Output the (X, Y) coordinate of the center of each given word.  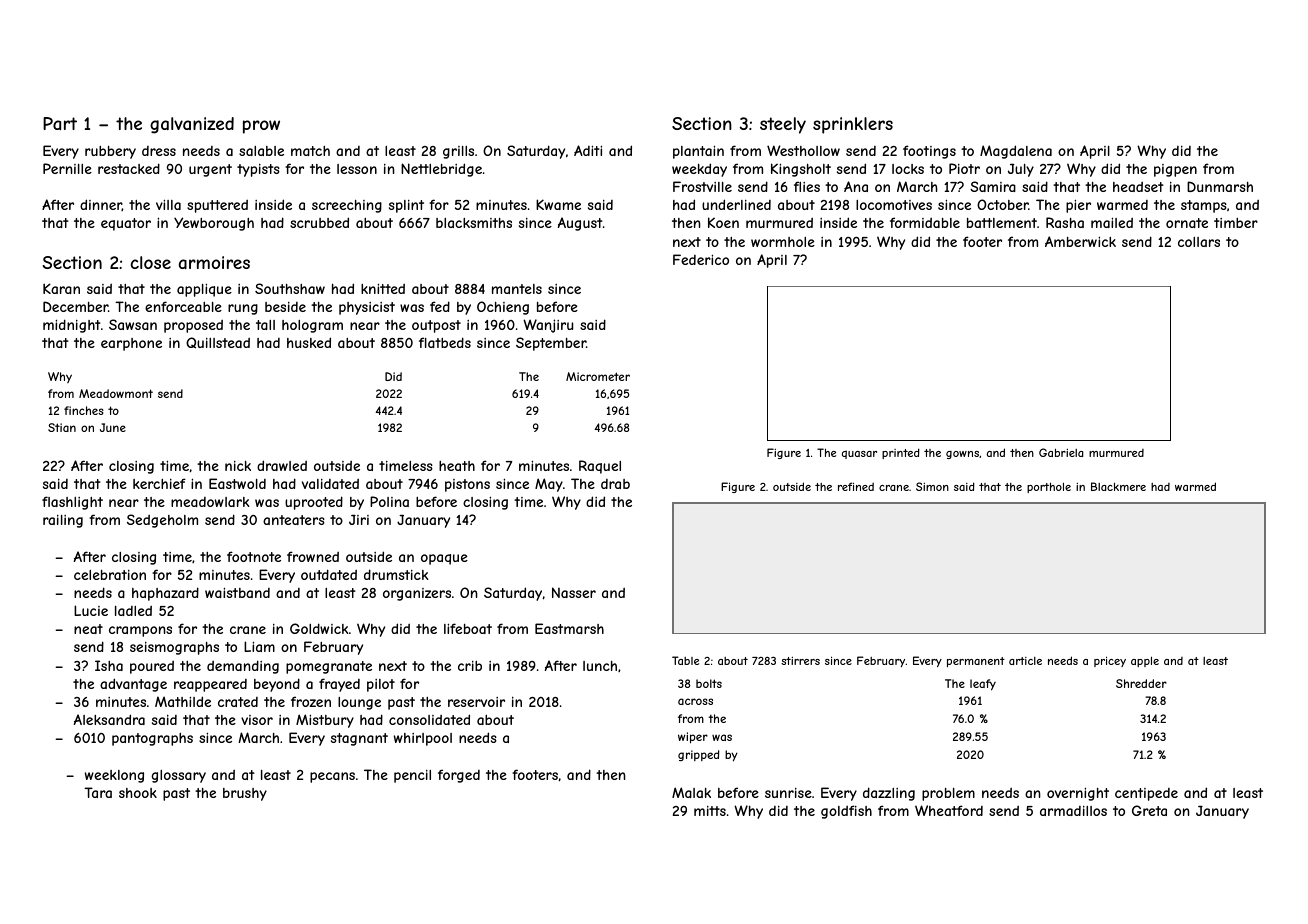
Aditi (588, 150)
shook (138, 793)
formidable (925, 222)
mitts (710, 811)
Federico (701, 259)
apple (1145, 661)
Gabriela (1061, 452)
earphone (131, 344)
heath (457, 466)
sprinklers (853, 125)
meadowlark (210, 502)
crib (470, 666)
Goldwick (319, 628)
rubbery (110, 152)
